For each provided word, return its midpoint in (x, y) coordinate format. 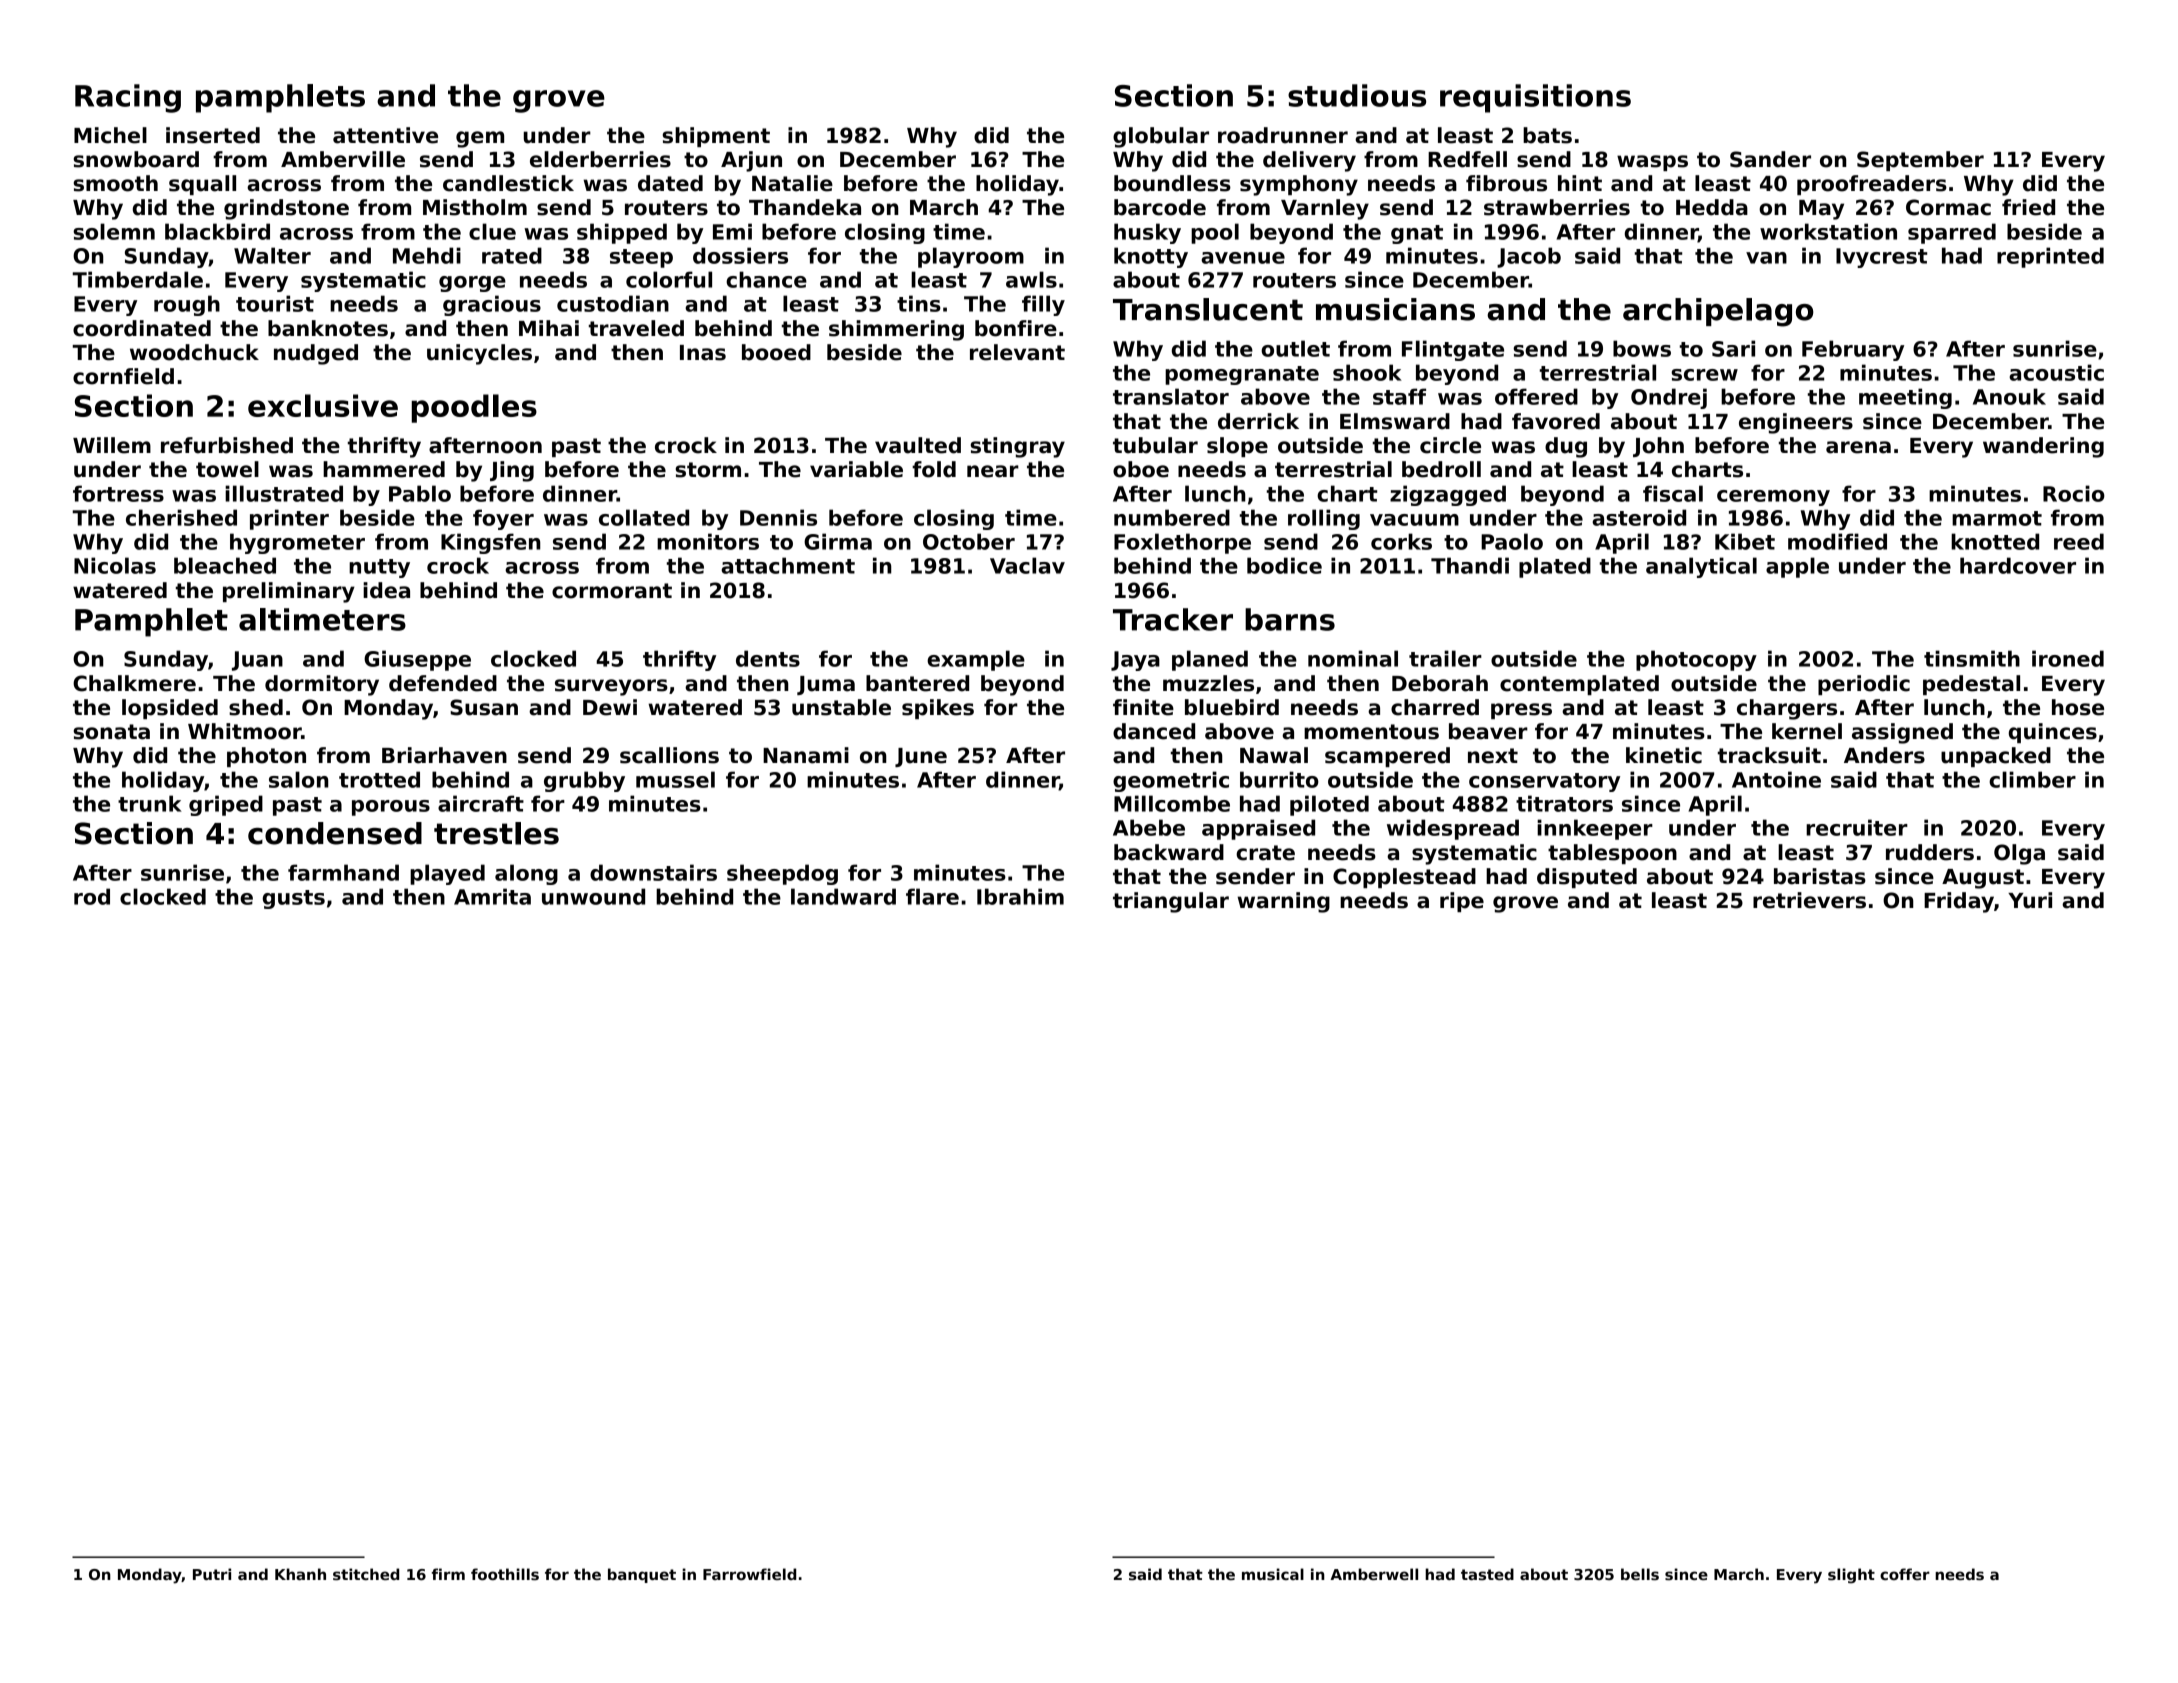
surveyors (611, 687)
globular (1161, 137)
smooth (116, 183)
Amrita (492, 896)
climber (2032, 779)
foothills (505, 1574)
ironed (2068, 658)
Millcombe (1172, 803)
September (1920, 161)
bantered (917, 683)
